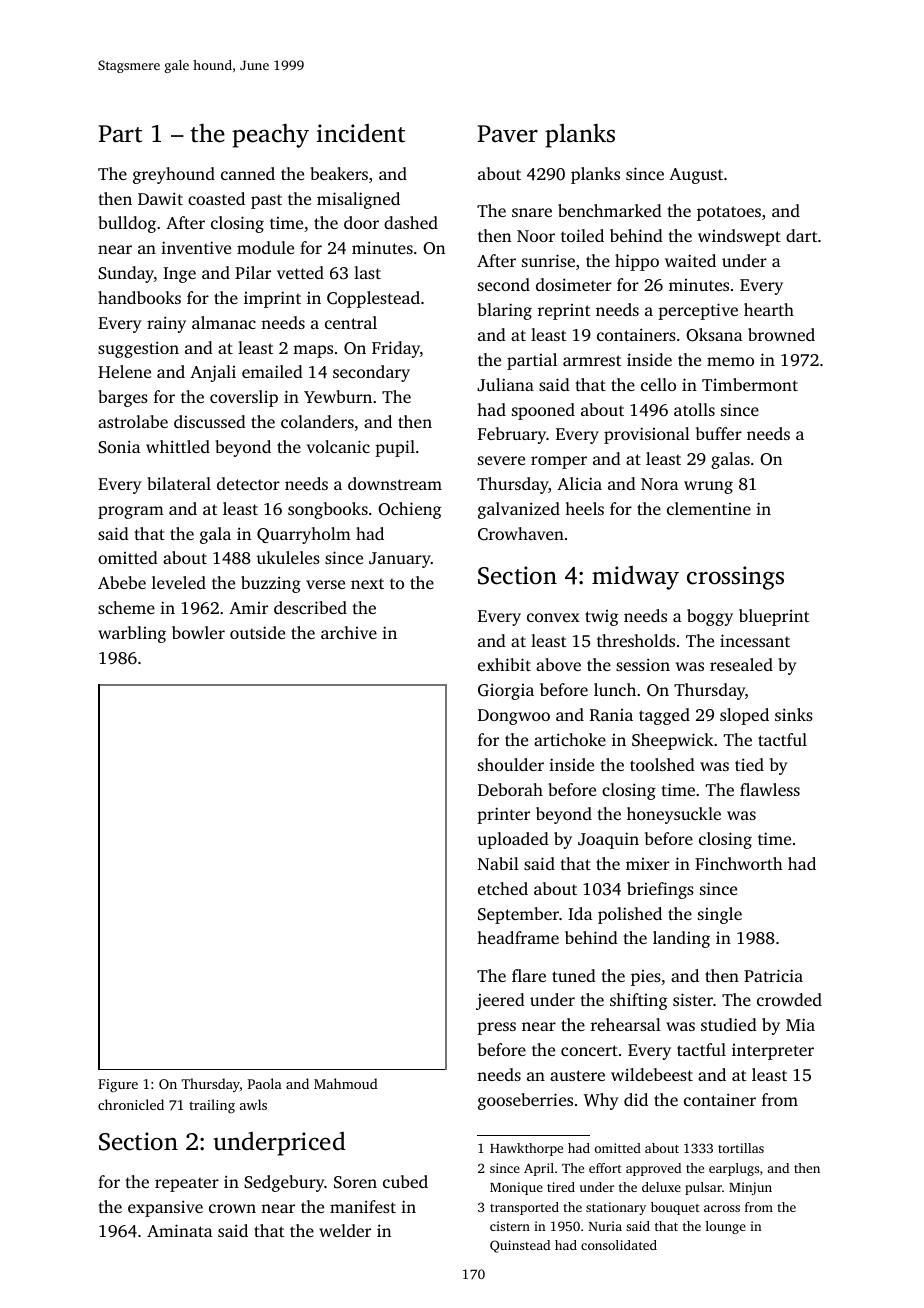 The image size is (924, 1308). I want to click on program, so click(131, 512).
